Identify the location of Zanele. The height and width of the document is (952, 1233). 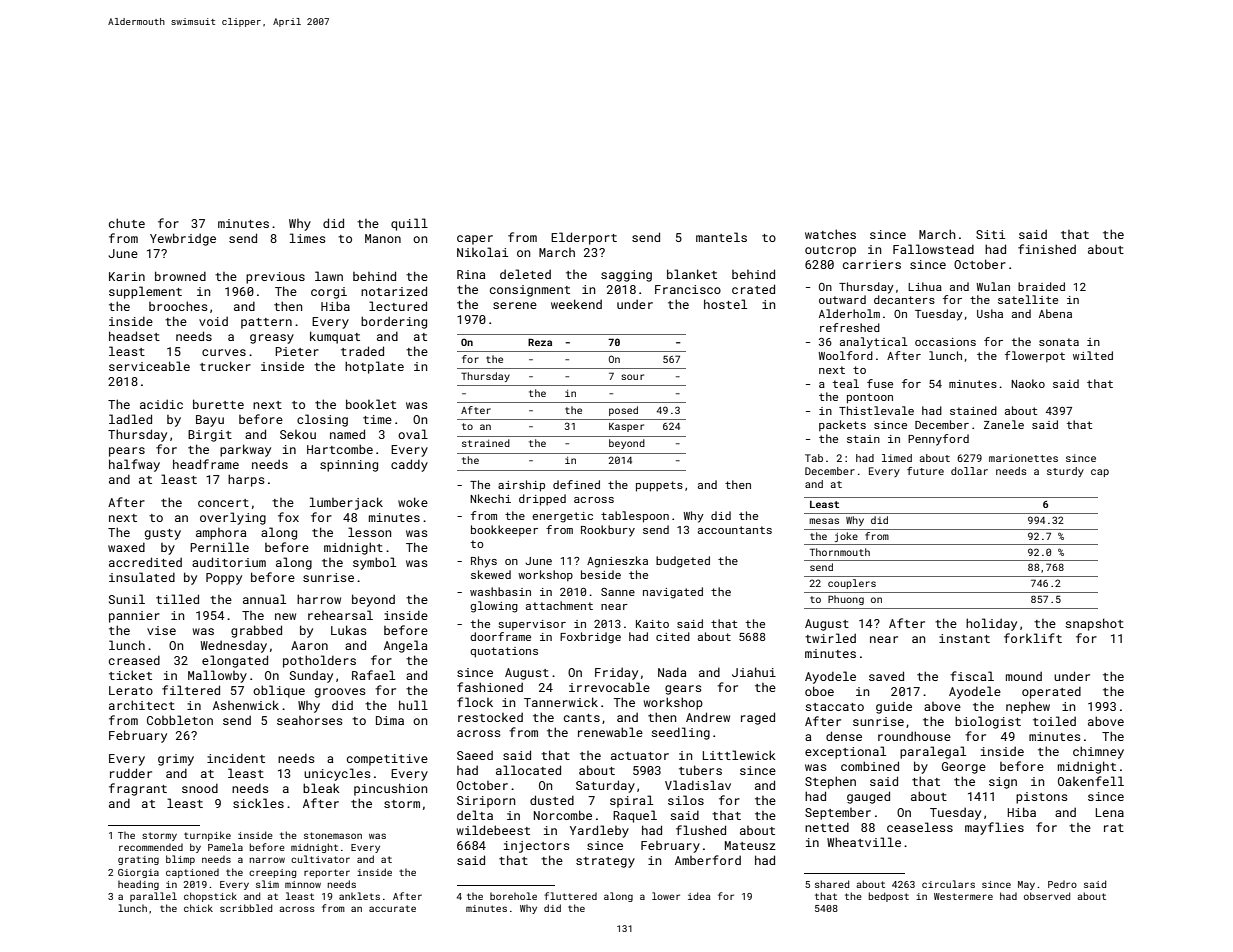
(1004, 424).
